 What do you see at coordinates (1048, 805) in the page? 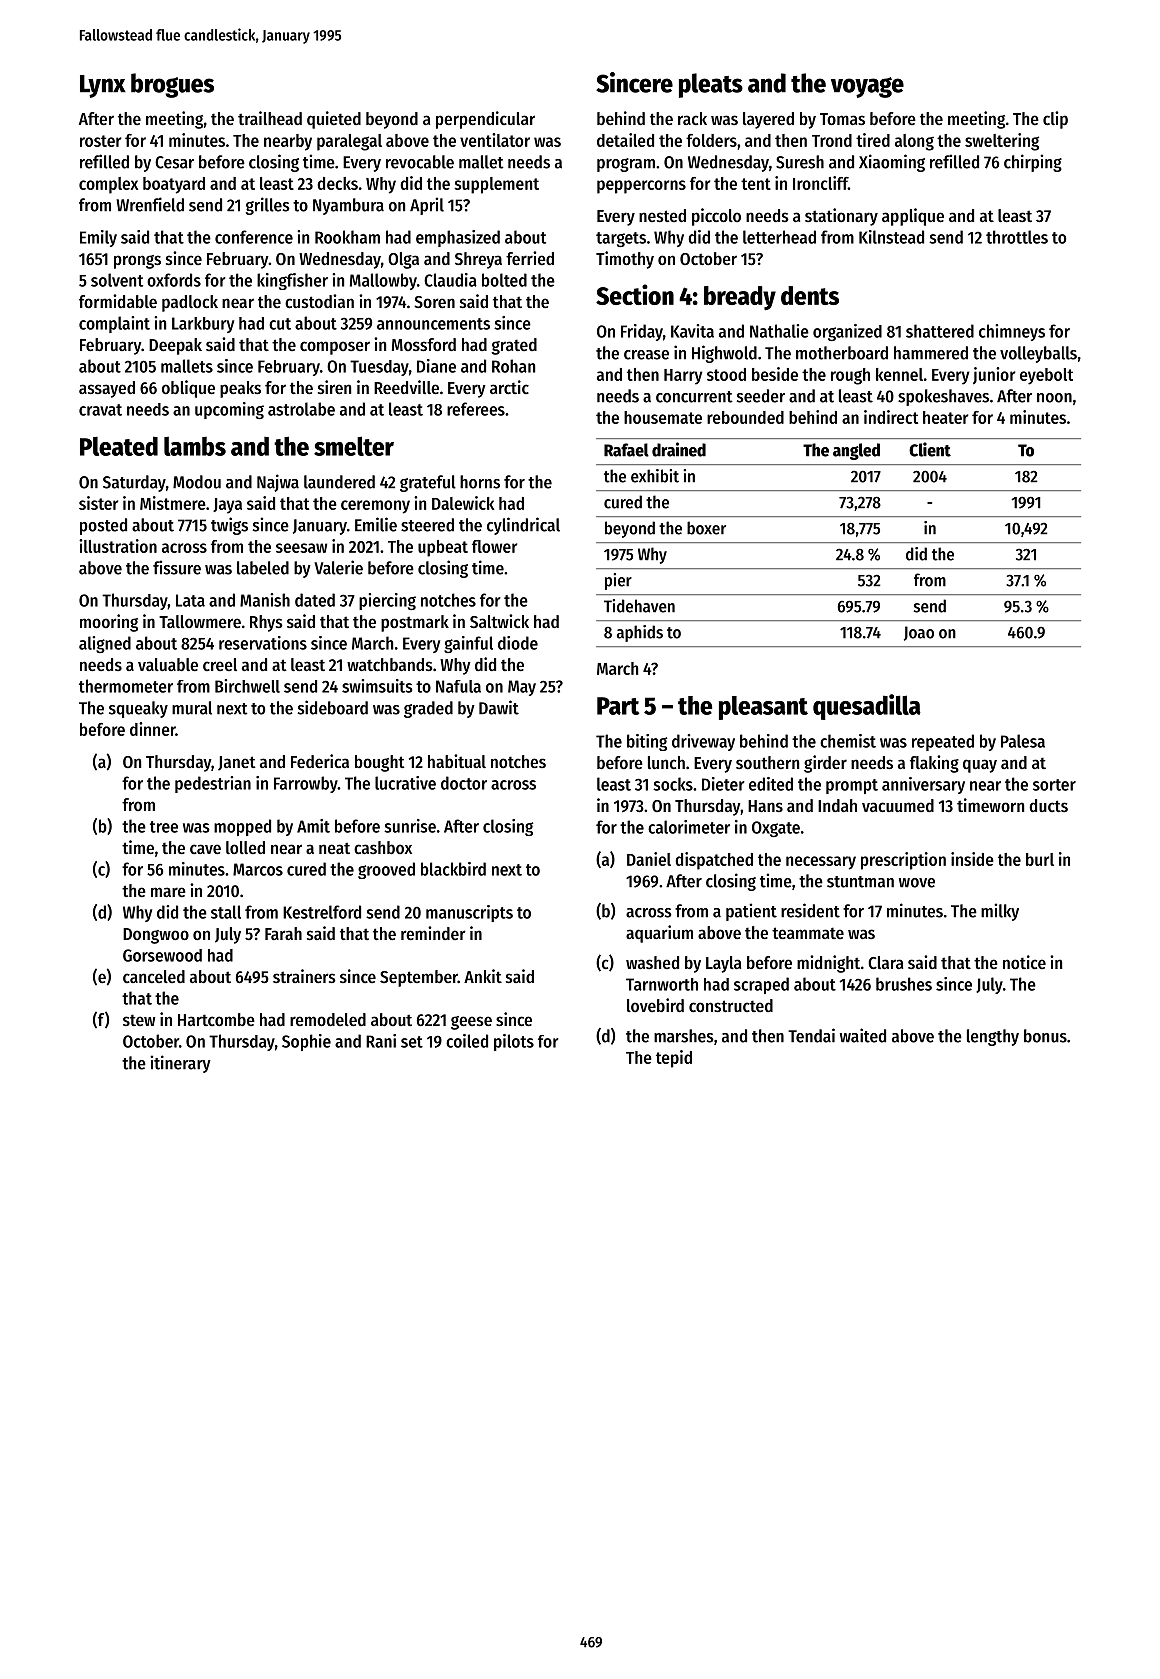
I see `ducts` at bounding box center [1048, 805].
